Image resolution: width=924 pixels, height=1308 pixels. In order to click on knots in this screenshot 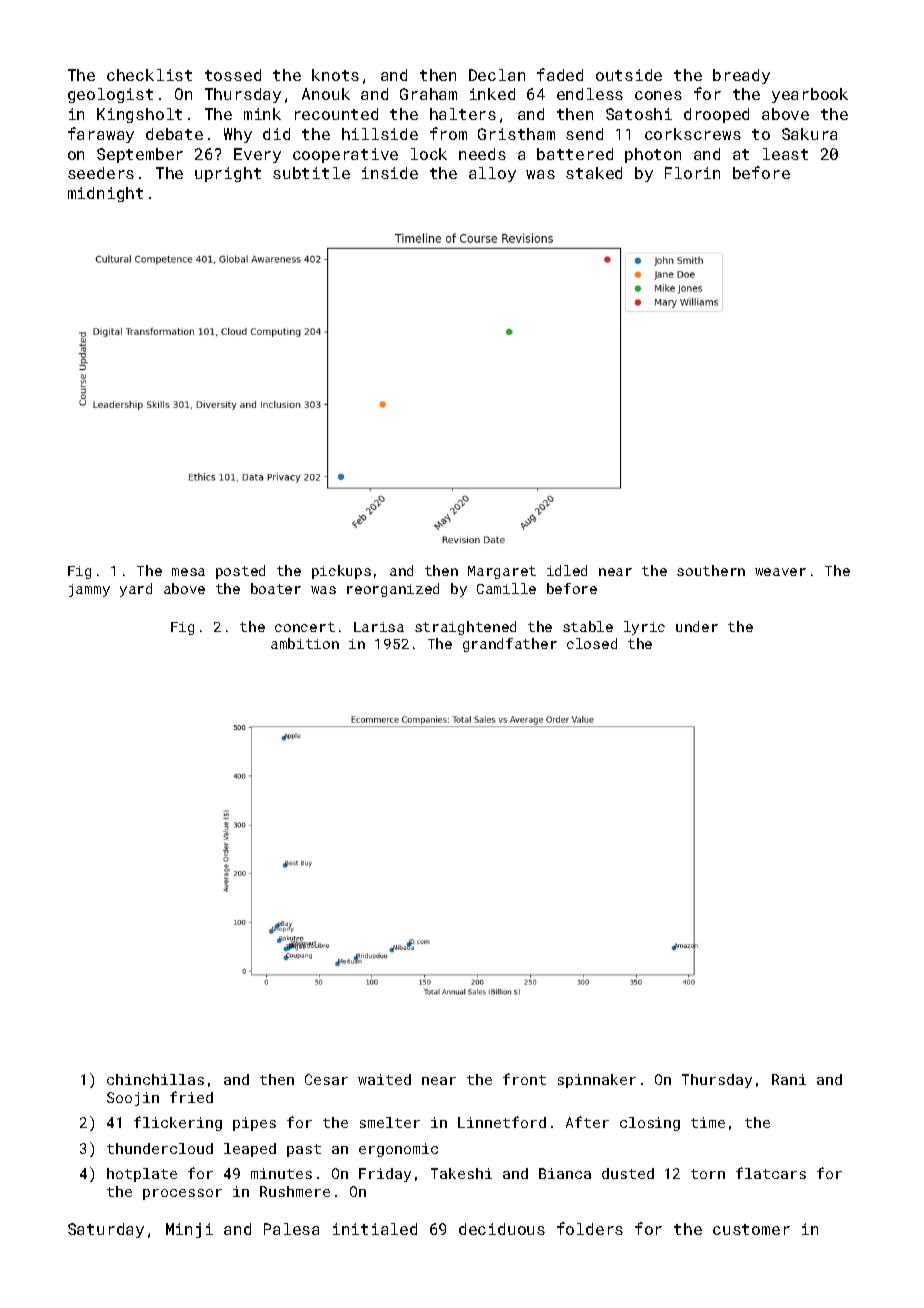, I will do `click(335, 75)`.
